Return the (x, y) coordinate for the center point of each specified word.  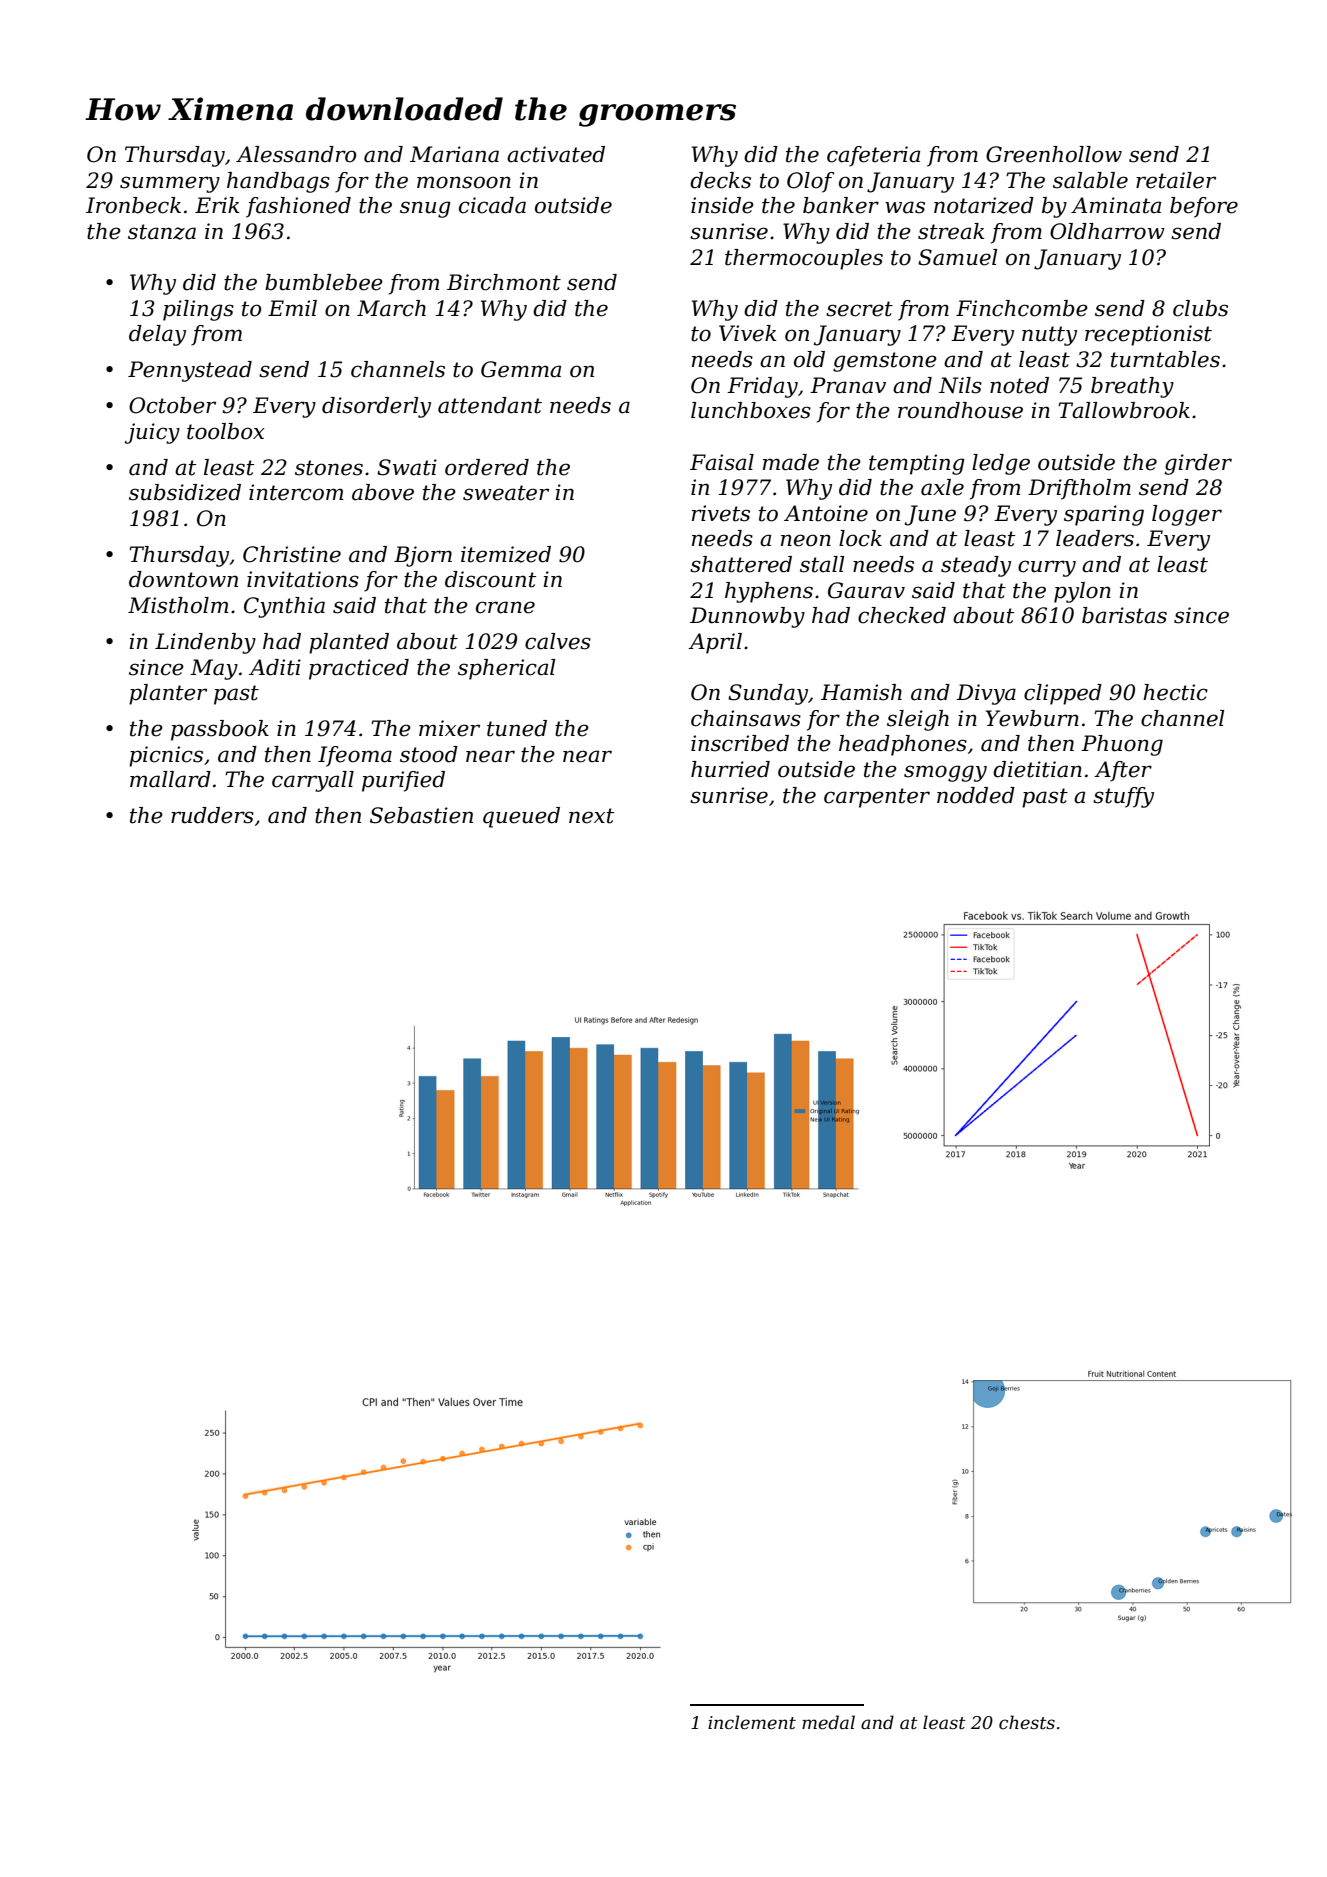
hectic (1175, 692)
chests (1027, 1722)
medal (828, 1722)
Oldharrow (1107, 231)
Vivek (748, 333)
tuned (517, 728)
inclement (752, 1722)
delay (157, 335)
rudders (212, 815)
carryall (313, 781)
